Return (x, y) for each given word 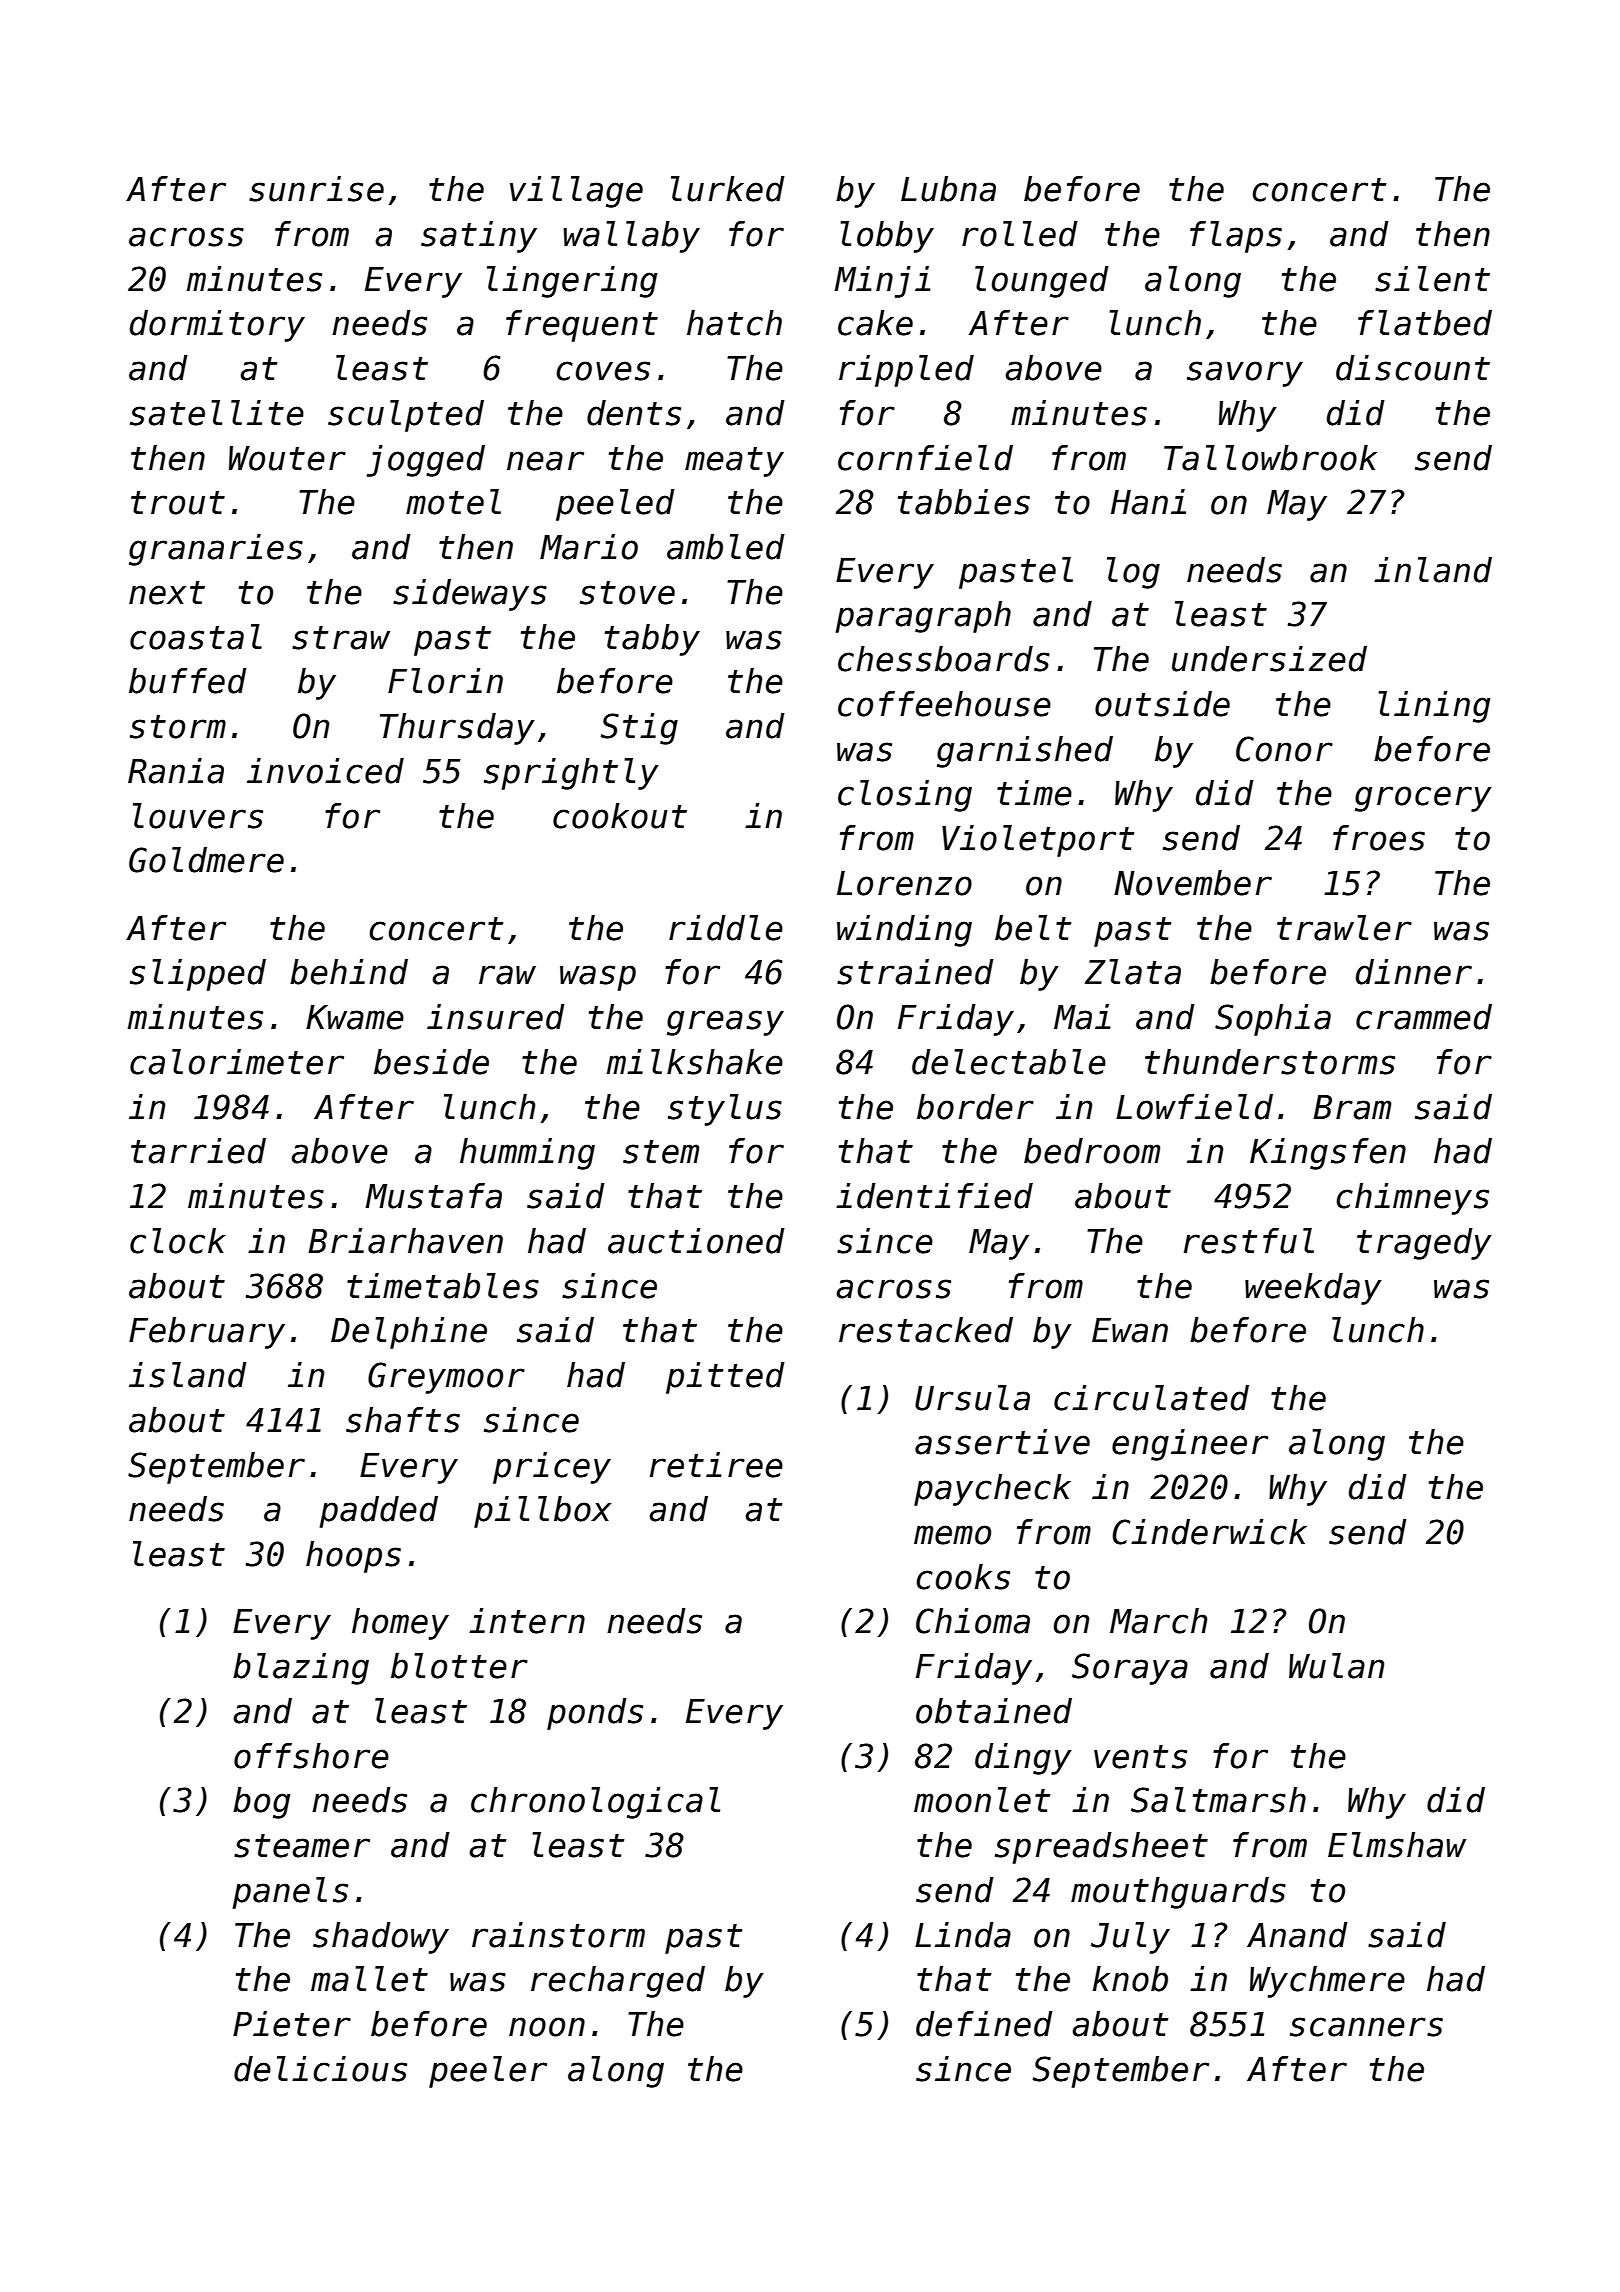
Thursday (457, 729)
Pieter (292, 2024)
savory (1245, 374)
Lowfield (1194, 1107)
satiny (479, 237)
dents (634, 413)
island (188, 1375)
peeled (615, 505)
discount (1413, 368)
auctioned (696, 1241)
